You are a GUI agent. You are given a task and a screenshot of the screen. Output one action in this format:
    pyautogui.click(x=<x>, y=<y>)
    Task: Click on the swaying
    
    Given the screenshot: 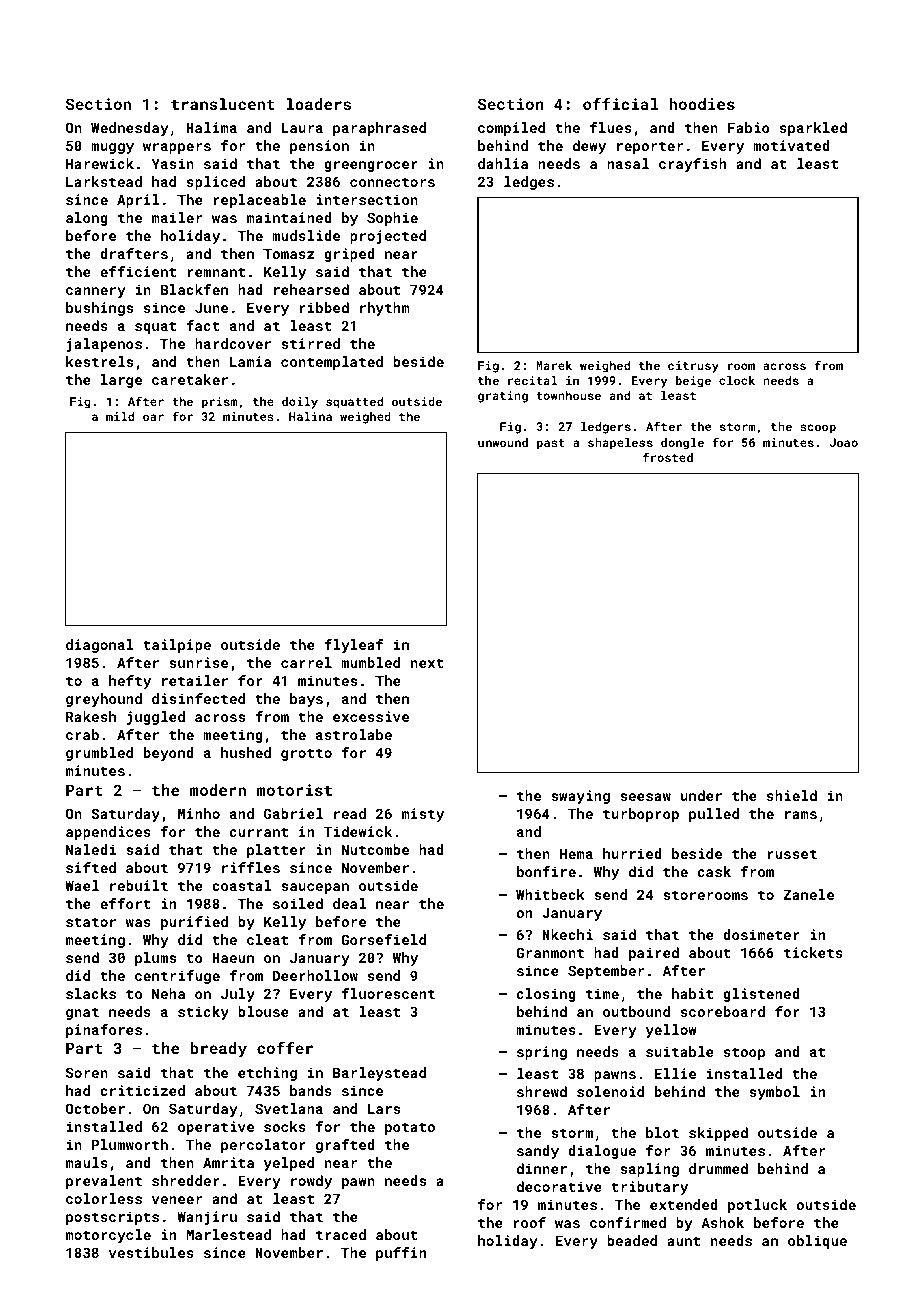 What is the action you would take?
    pyautogui.click(x=580, y=797)
